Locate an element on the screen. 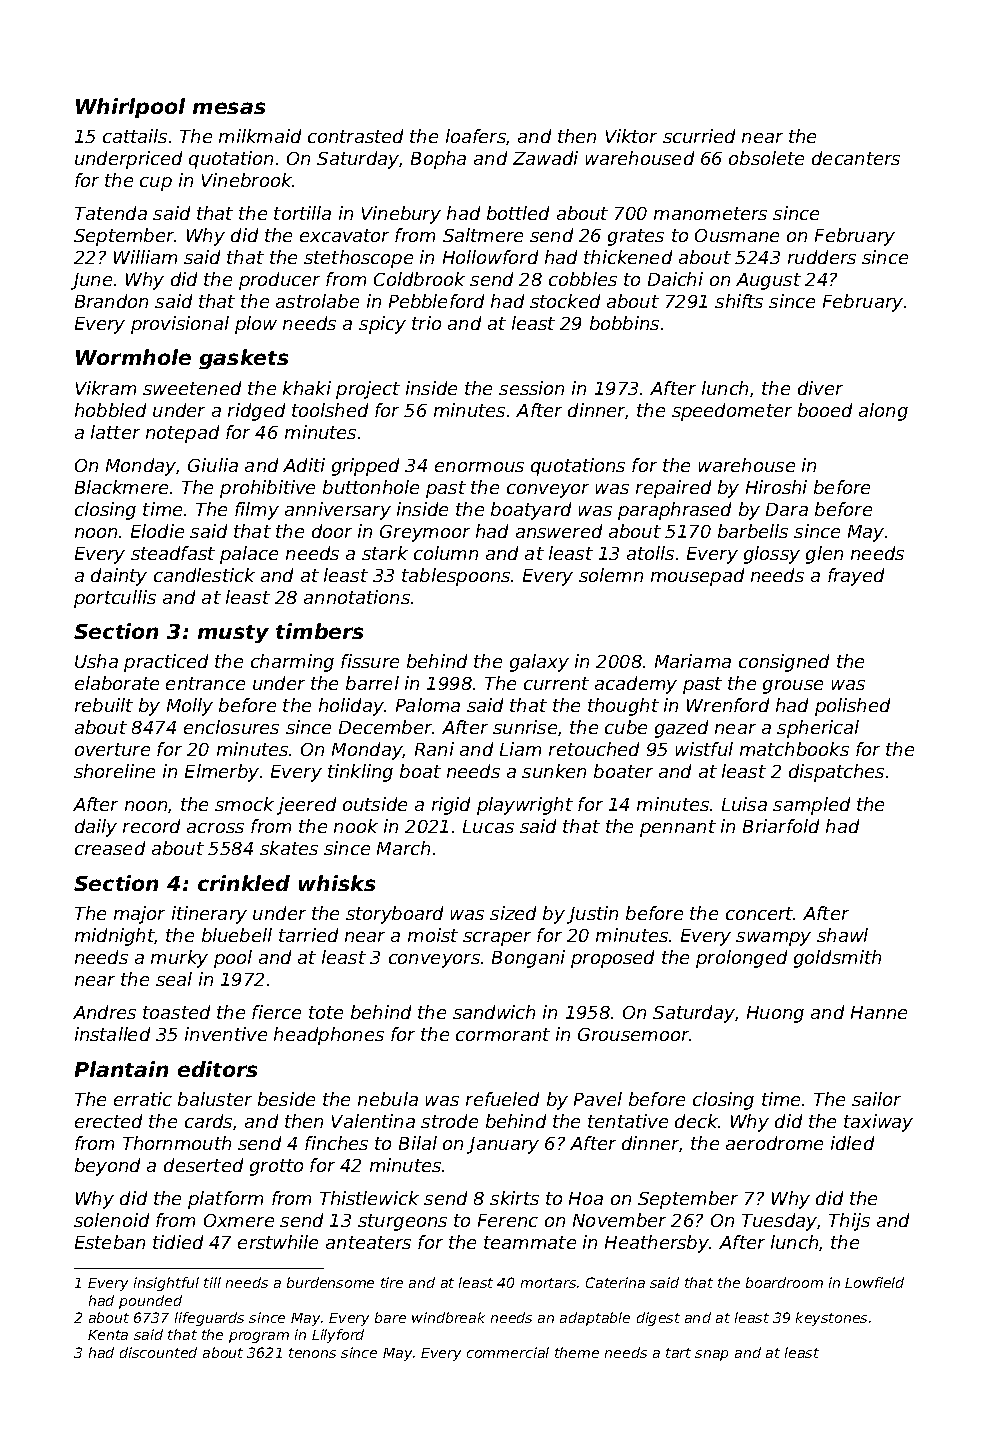  March is located at coordinates (403, 848).
